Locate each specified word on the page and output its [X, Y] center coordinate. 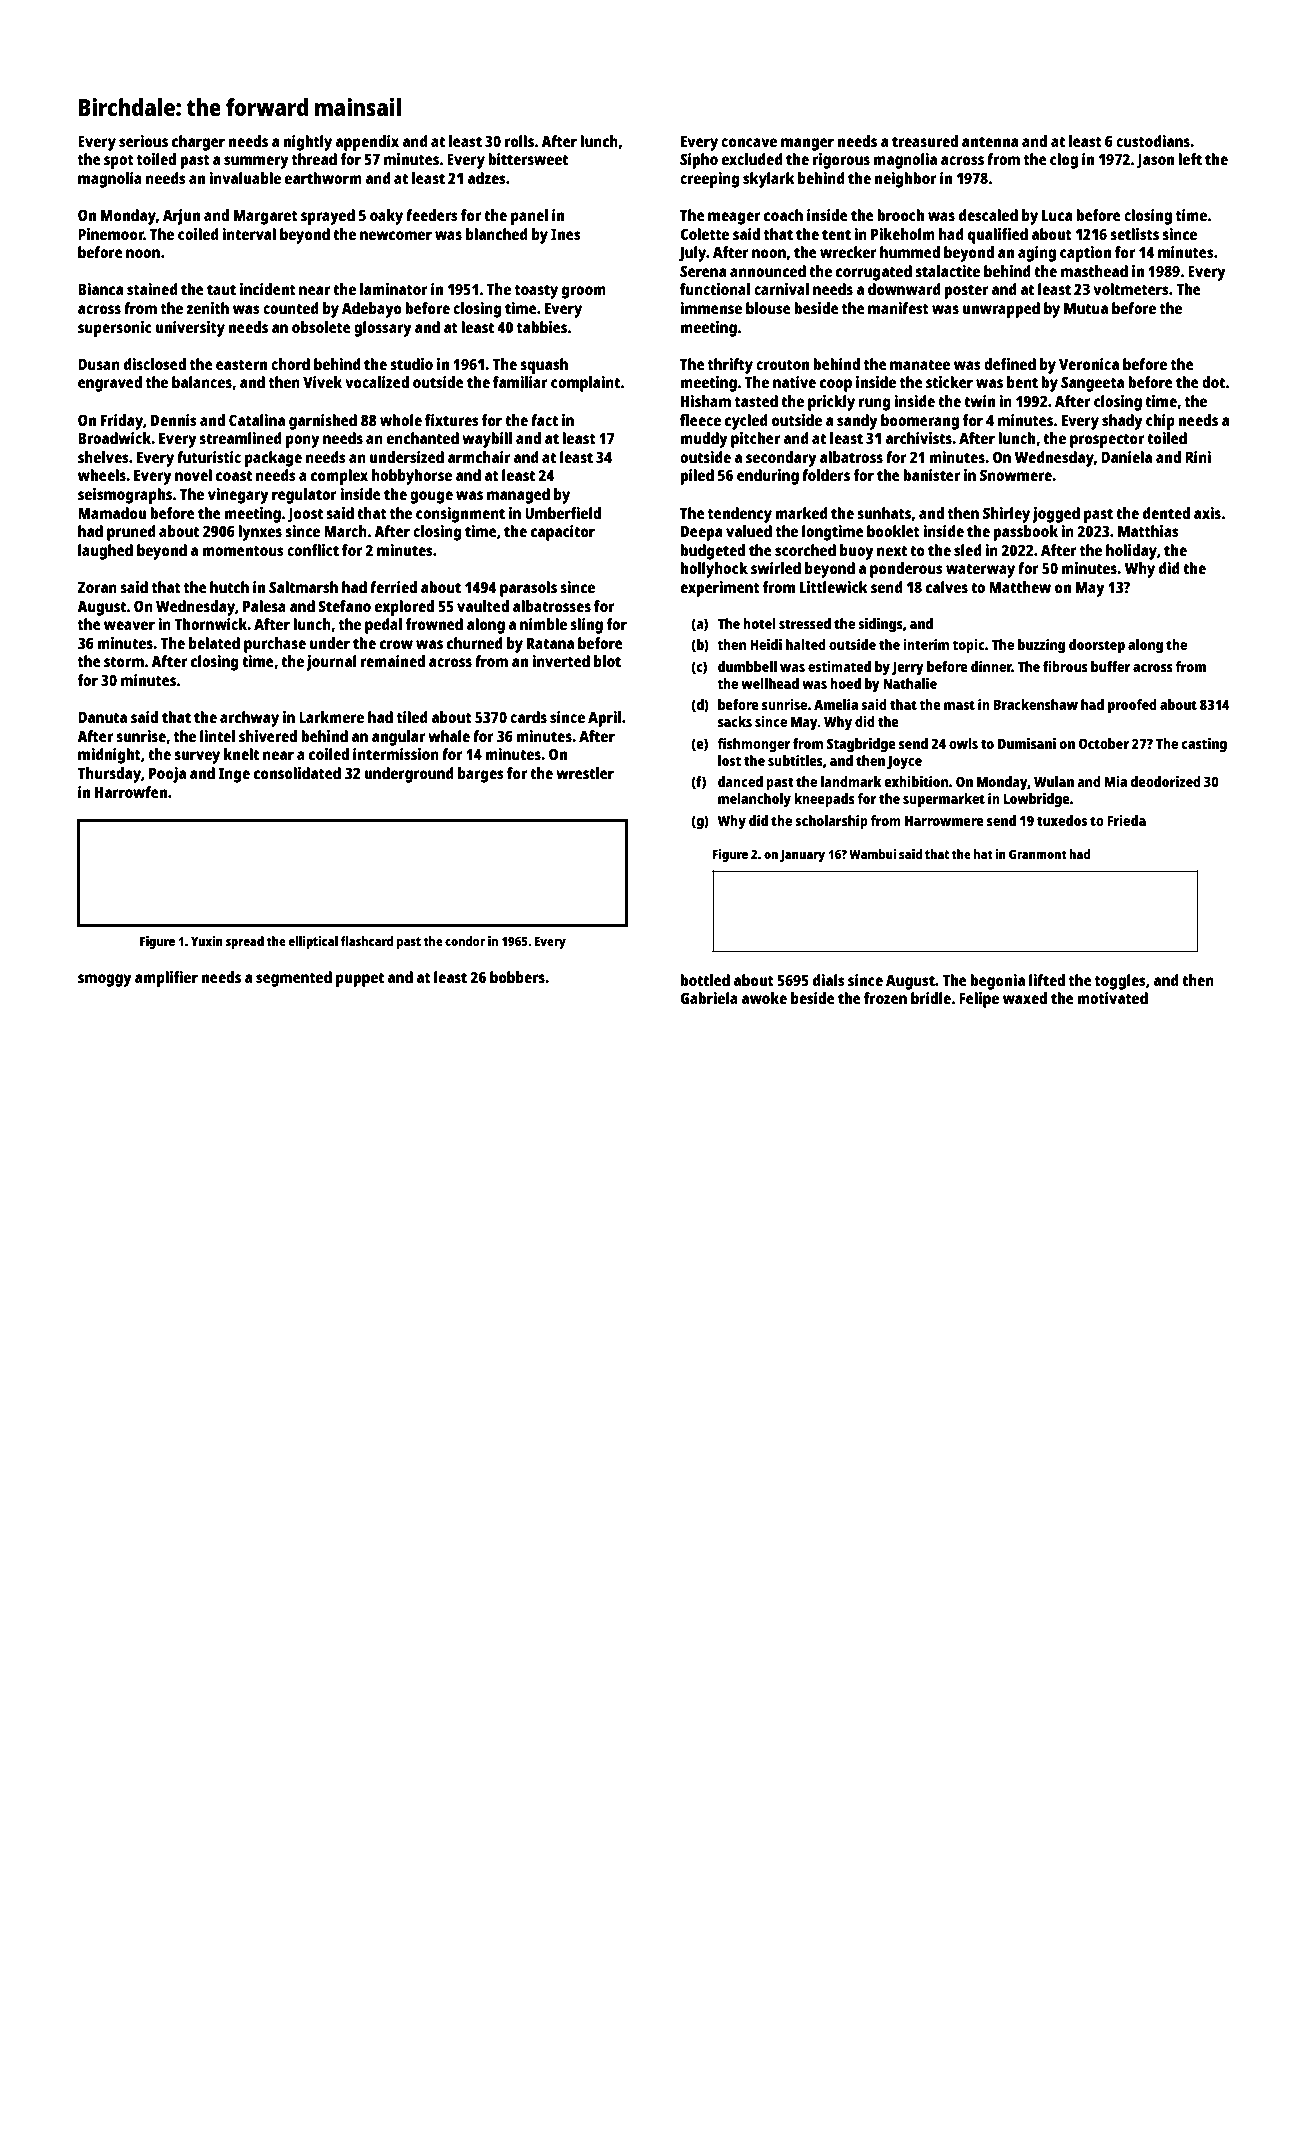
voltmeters [1131, 289]
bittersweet [528, 159]
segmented [294, 979]
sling [586, 626]
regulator [304, 496]
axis [1207, 513]
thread [314, 159]
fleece [700, 420]
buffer [1110, 666]
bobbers [517, 977]
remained [393, 661]
